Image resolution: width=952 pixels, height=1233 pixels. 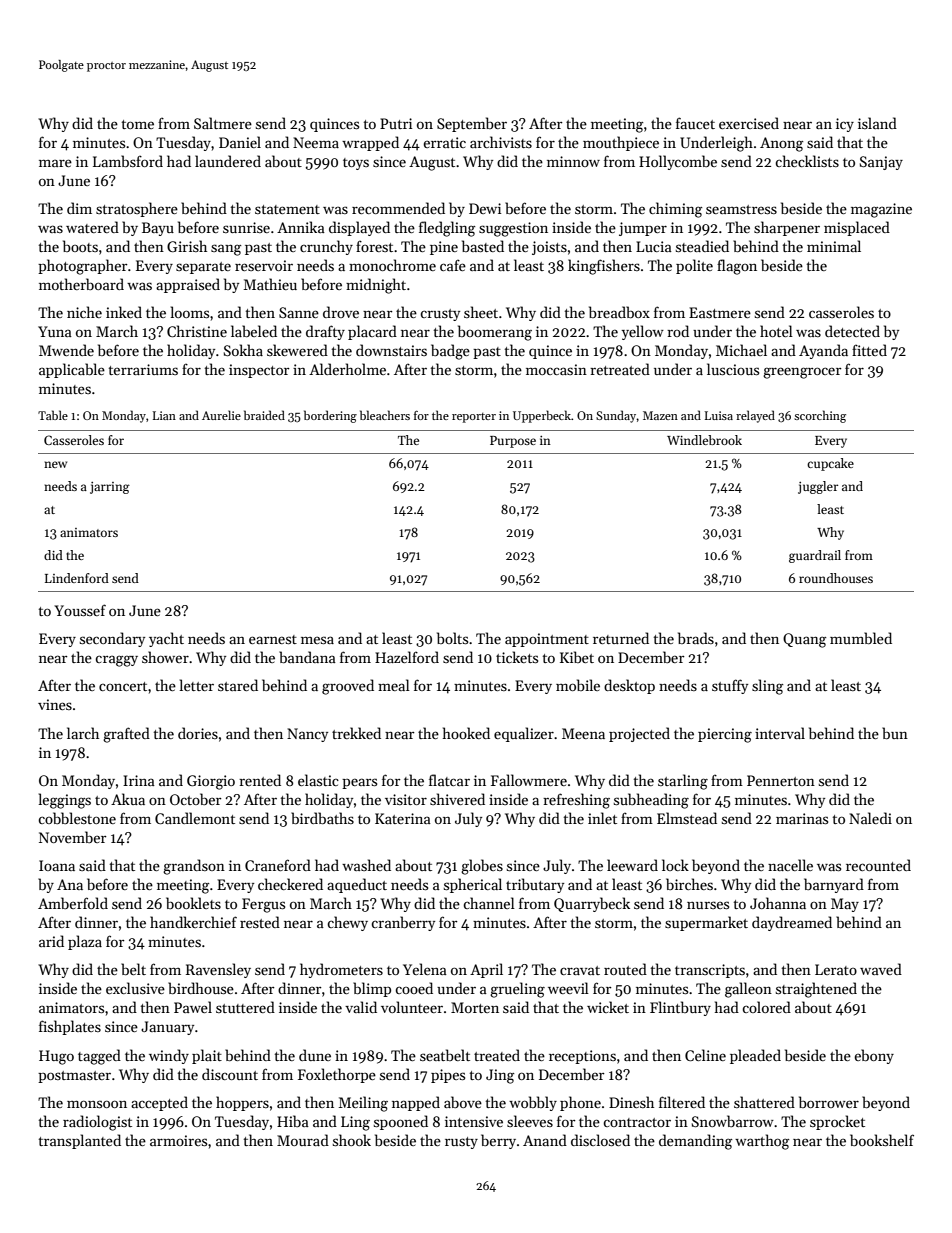 What do you see at coordinates (881, 969) in the document?
I see `waved` at bounding box center [881, 969].
